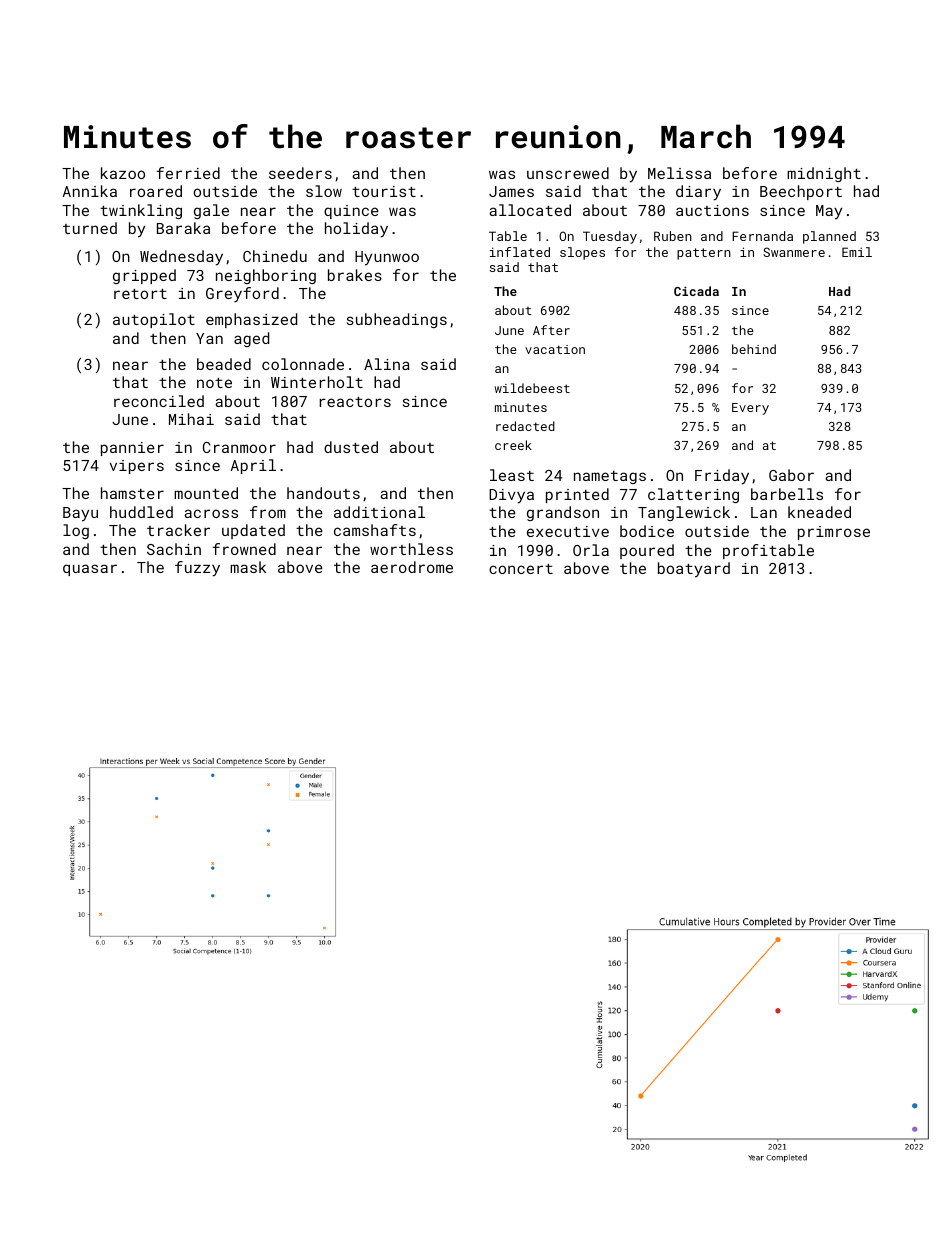  Describe the element at coordinates (568, 531) in the screenshot. I see `executive` at that location.
